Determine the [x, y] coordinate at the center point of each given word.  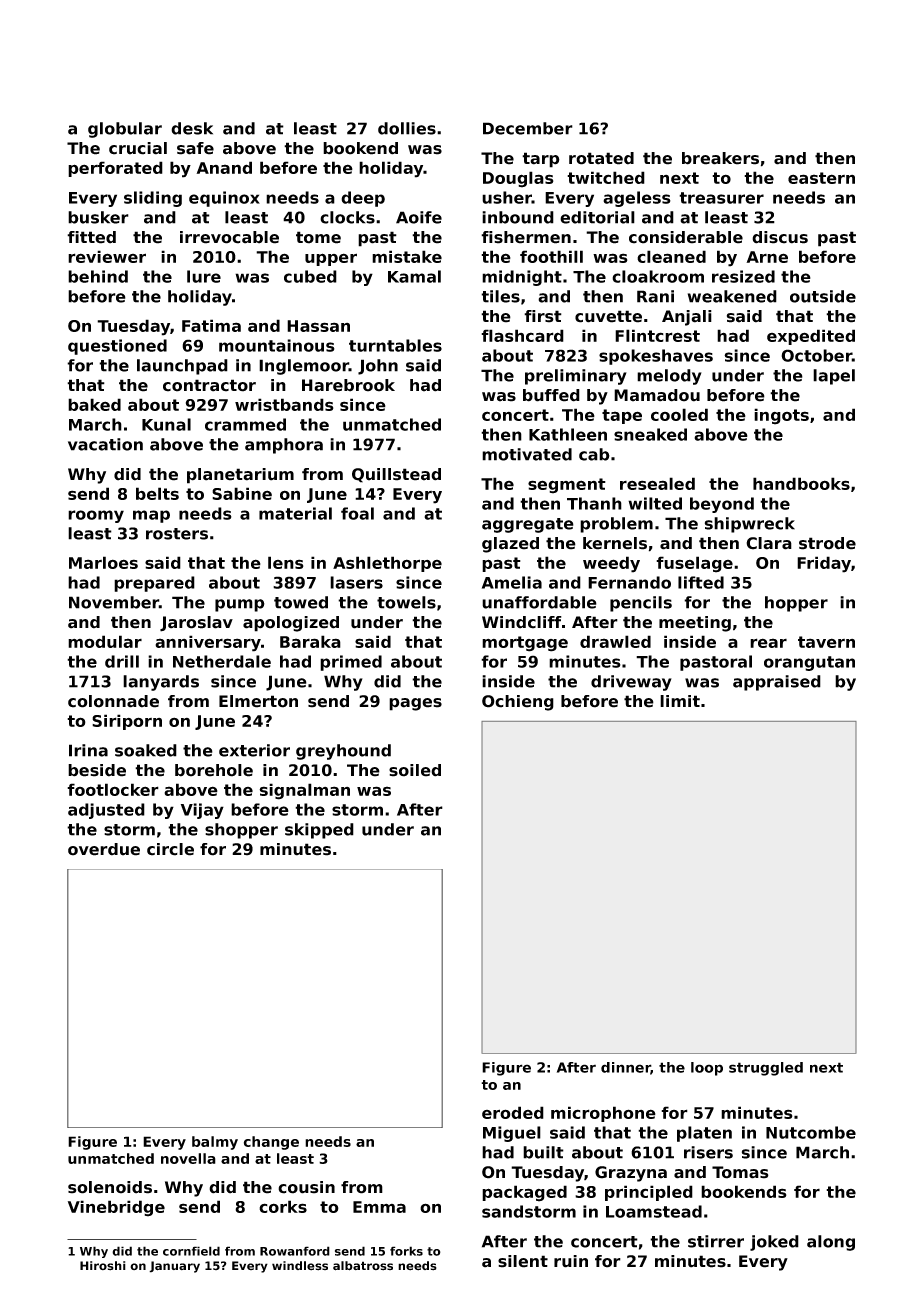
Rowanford [295, 1251]
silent [523, 1261]
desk [192, 128]
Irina [88, 750]
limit [680, 701]
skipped [319, 831]
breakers [720, 158]
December [528, 128]
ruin [571, 1261]
